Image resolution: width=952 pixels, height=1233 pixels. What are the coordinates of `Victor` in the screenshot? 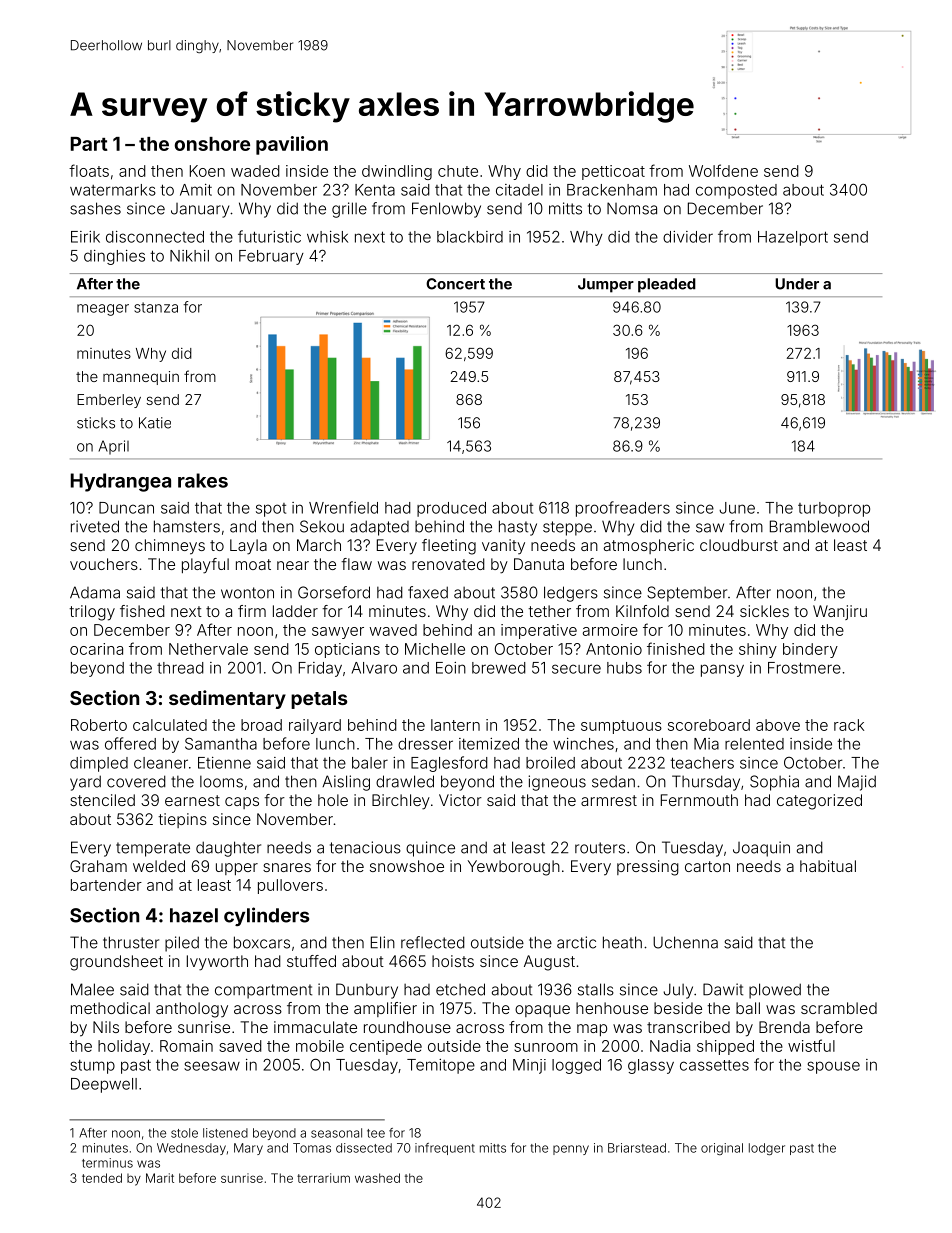 It's located at (460, 800).
